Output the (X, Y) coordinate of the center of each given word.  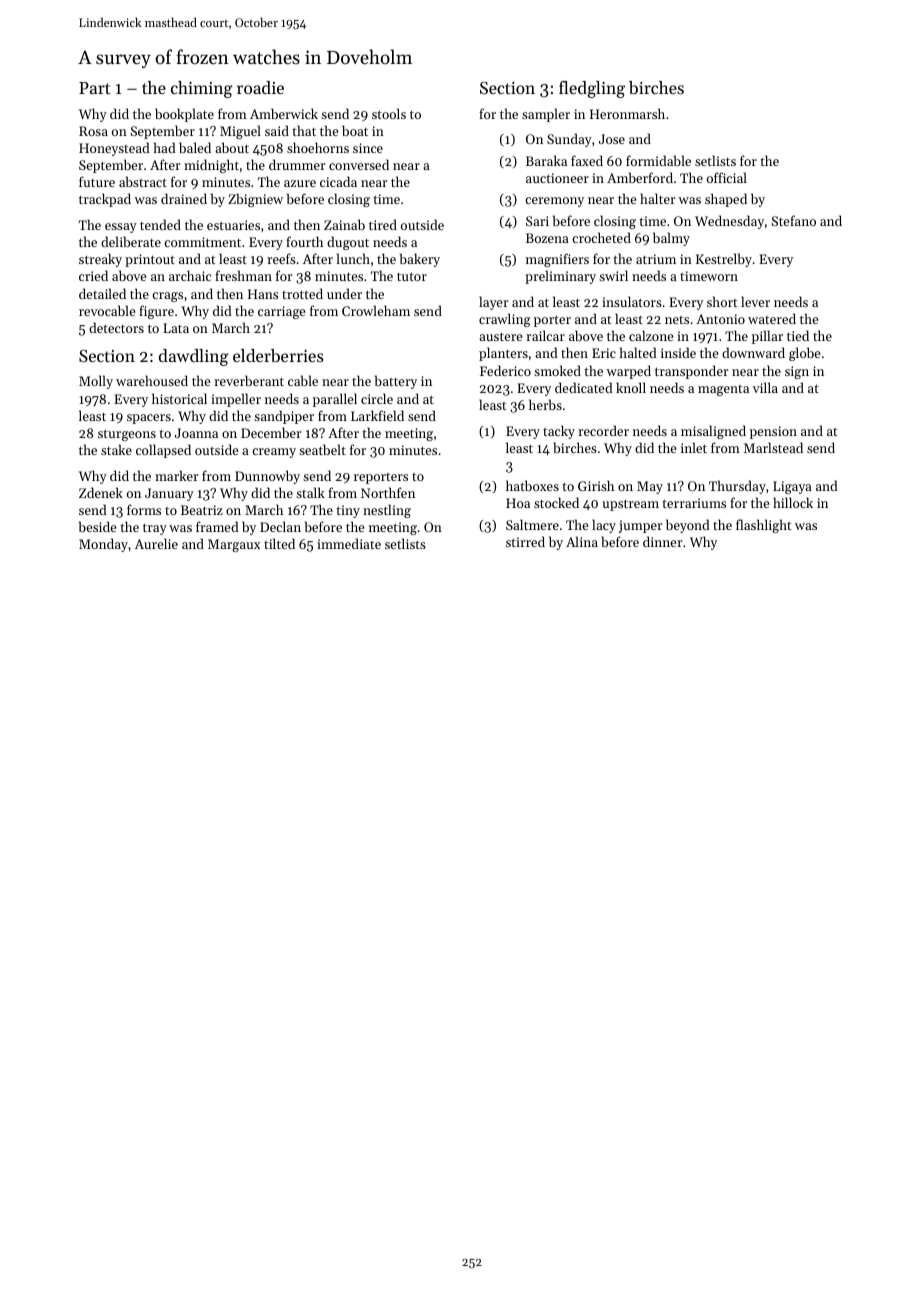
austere (500, 336)
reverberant (249, 380)
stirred (525, 541)
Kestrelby (724, 260)
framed (217, 526)
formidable (658, 160)
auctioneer (557, 178)
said (277, 130)
